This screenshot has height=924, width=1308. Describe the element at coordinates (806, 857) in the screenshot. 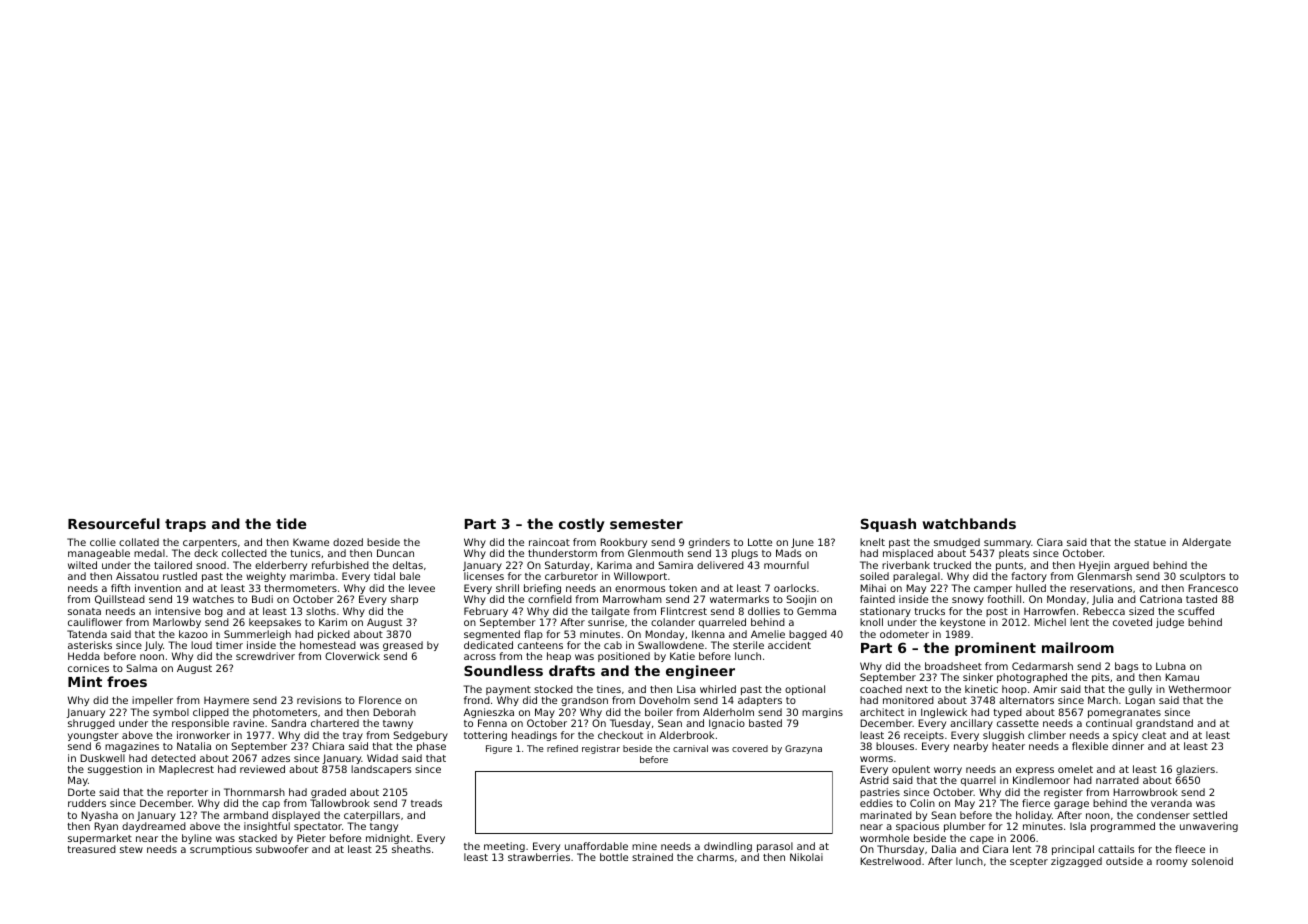

I see `Nikolai` at that location.
